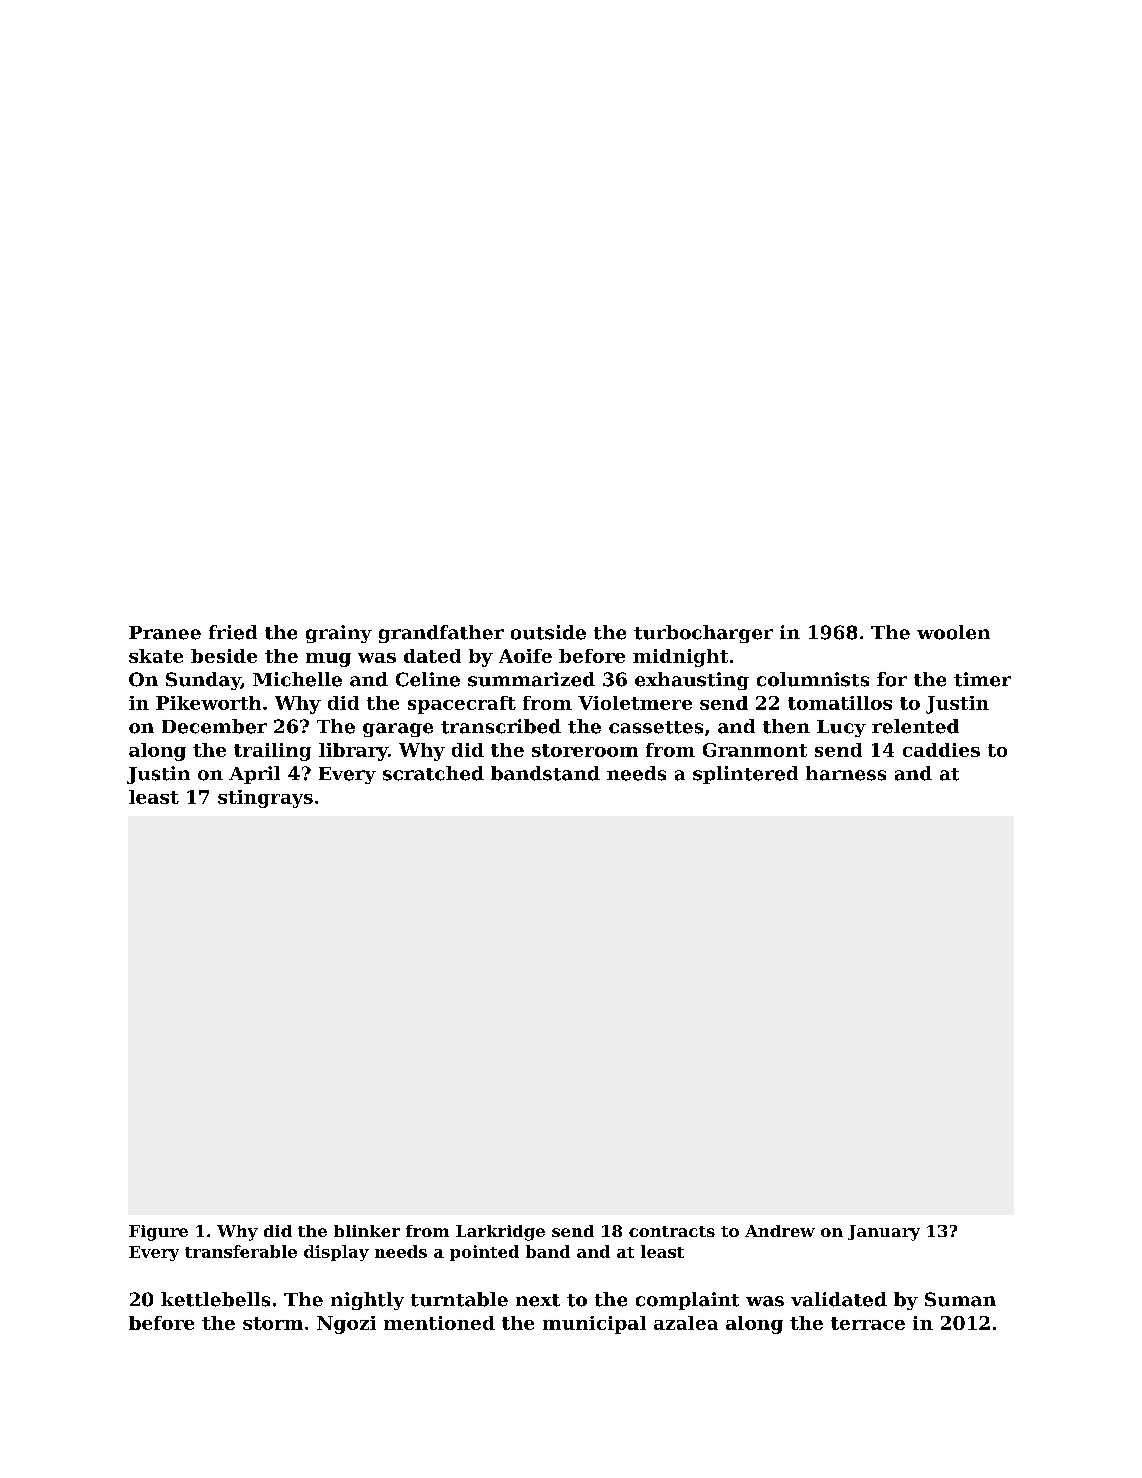  Describe the element at coordinates (156, 656) in the image. I see `skate` at that location.
